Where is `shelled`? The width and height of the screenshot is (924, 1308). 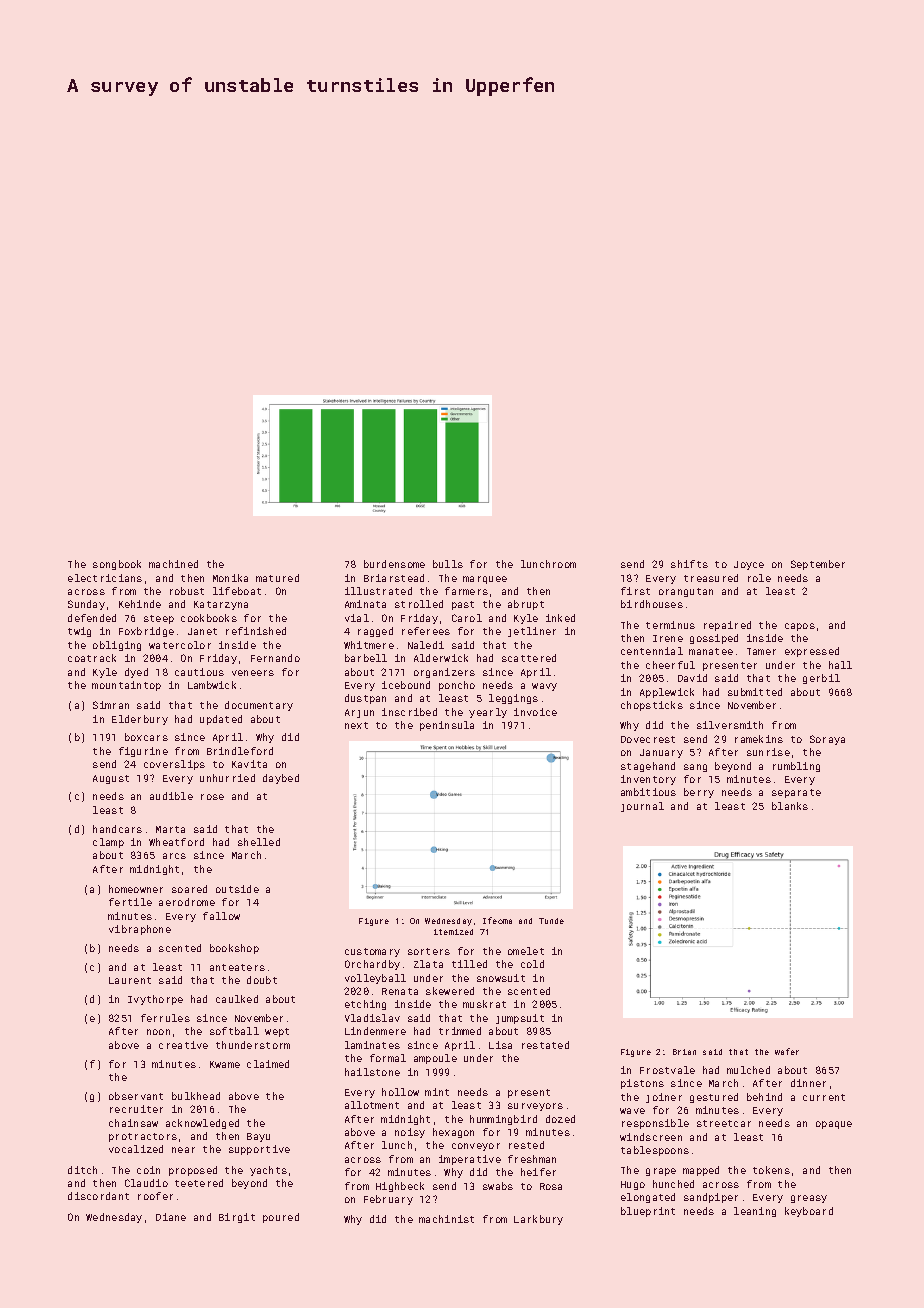
shelled is located at coordinates (259, 842).
